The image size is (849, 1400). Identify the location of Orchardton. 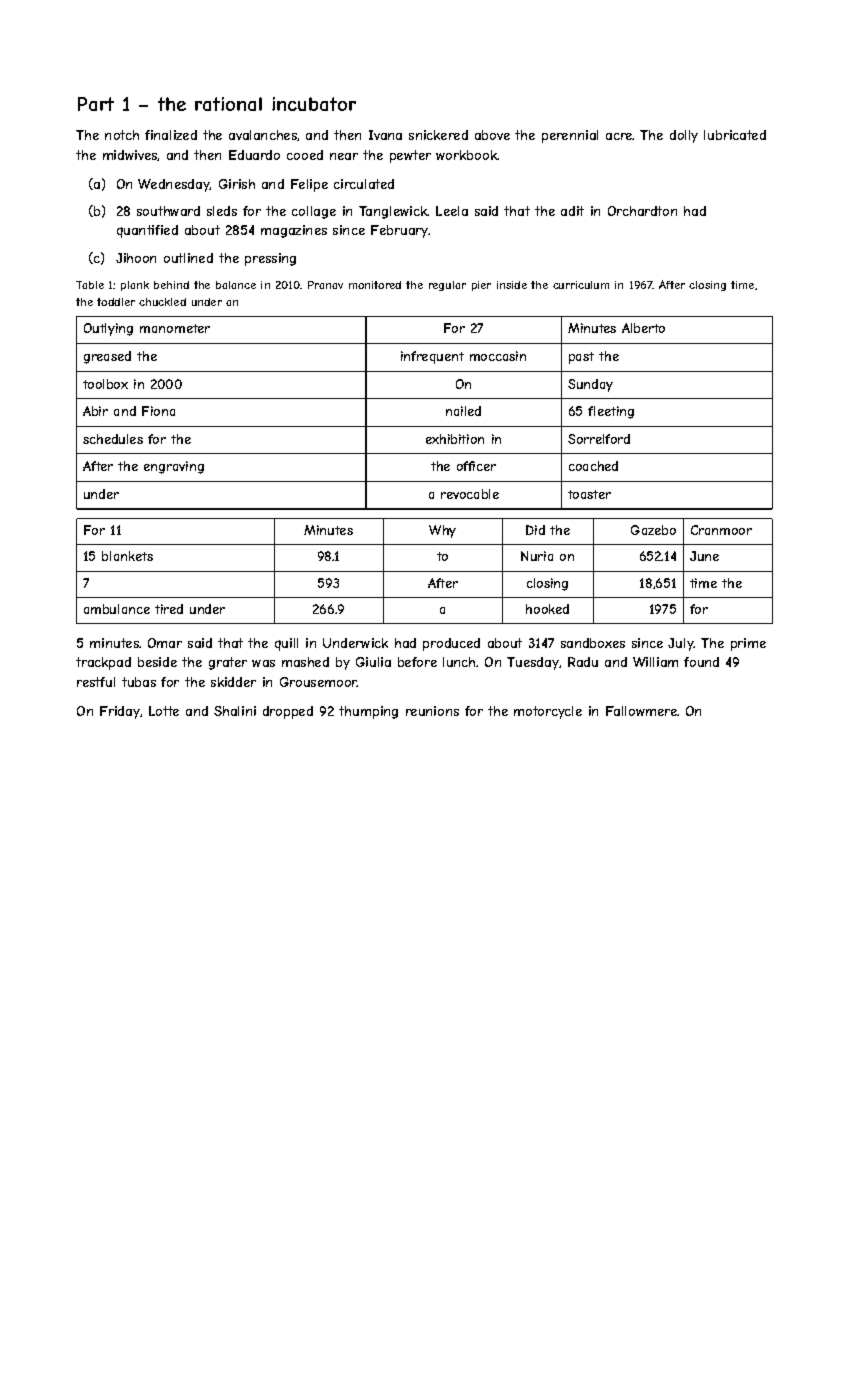
(642, 211).
